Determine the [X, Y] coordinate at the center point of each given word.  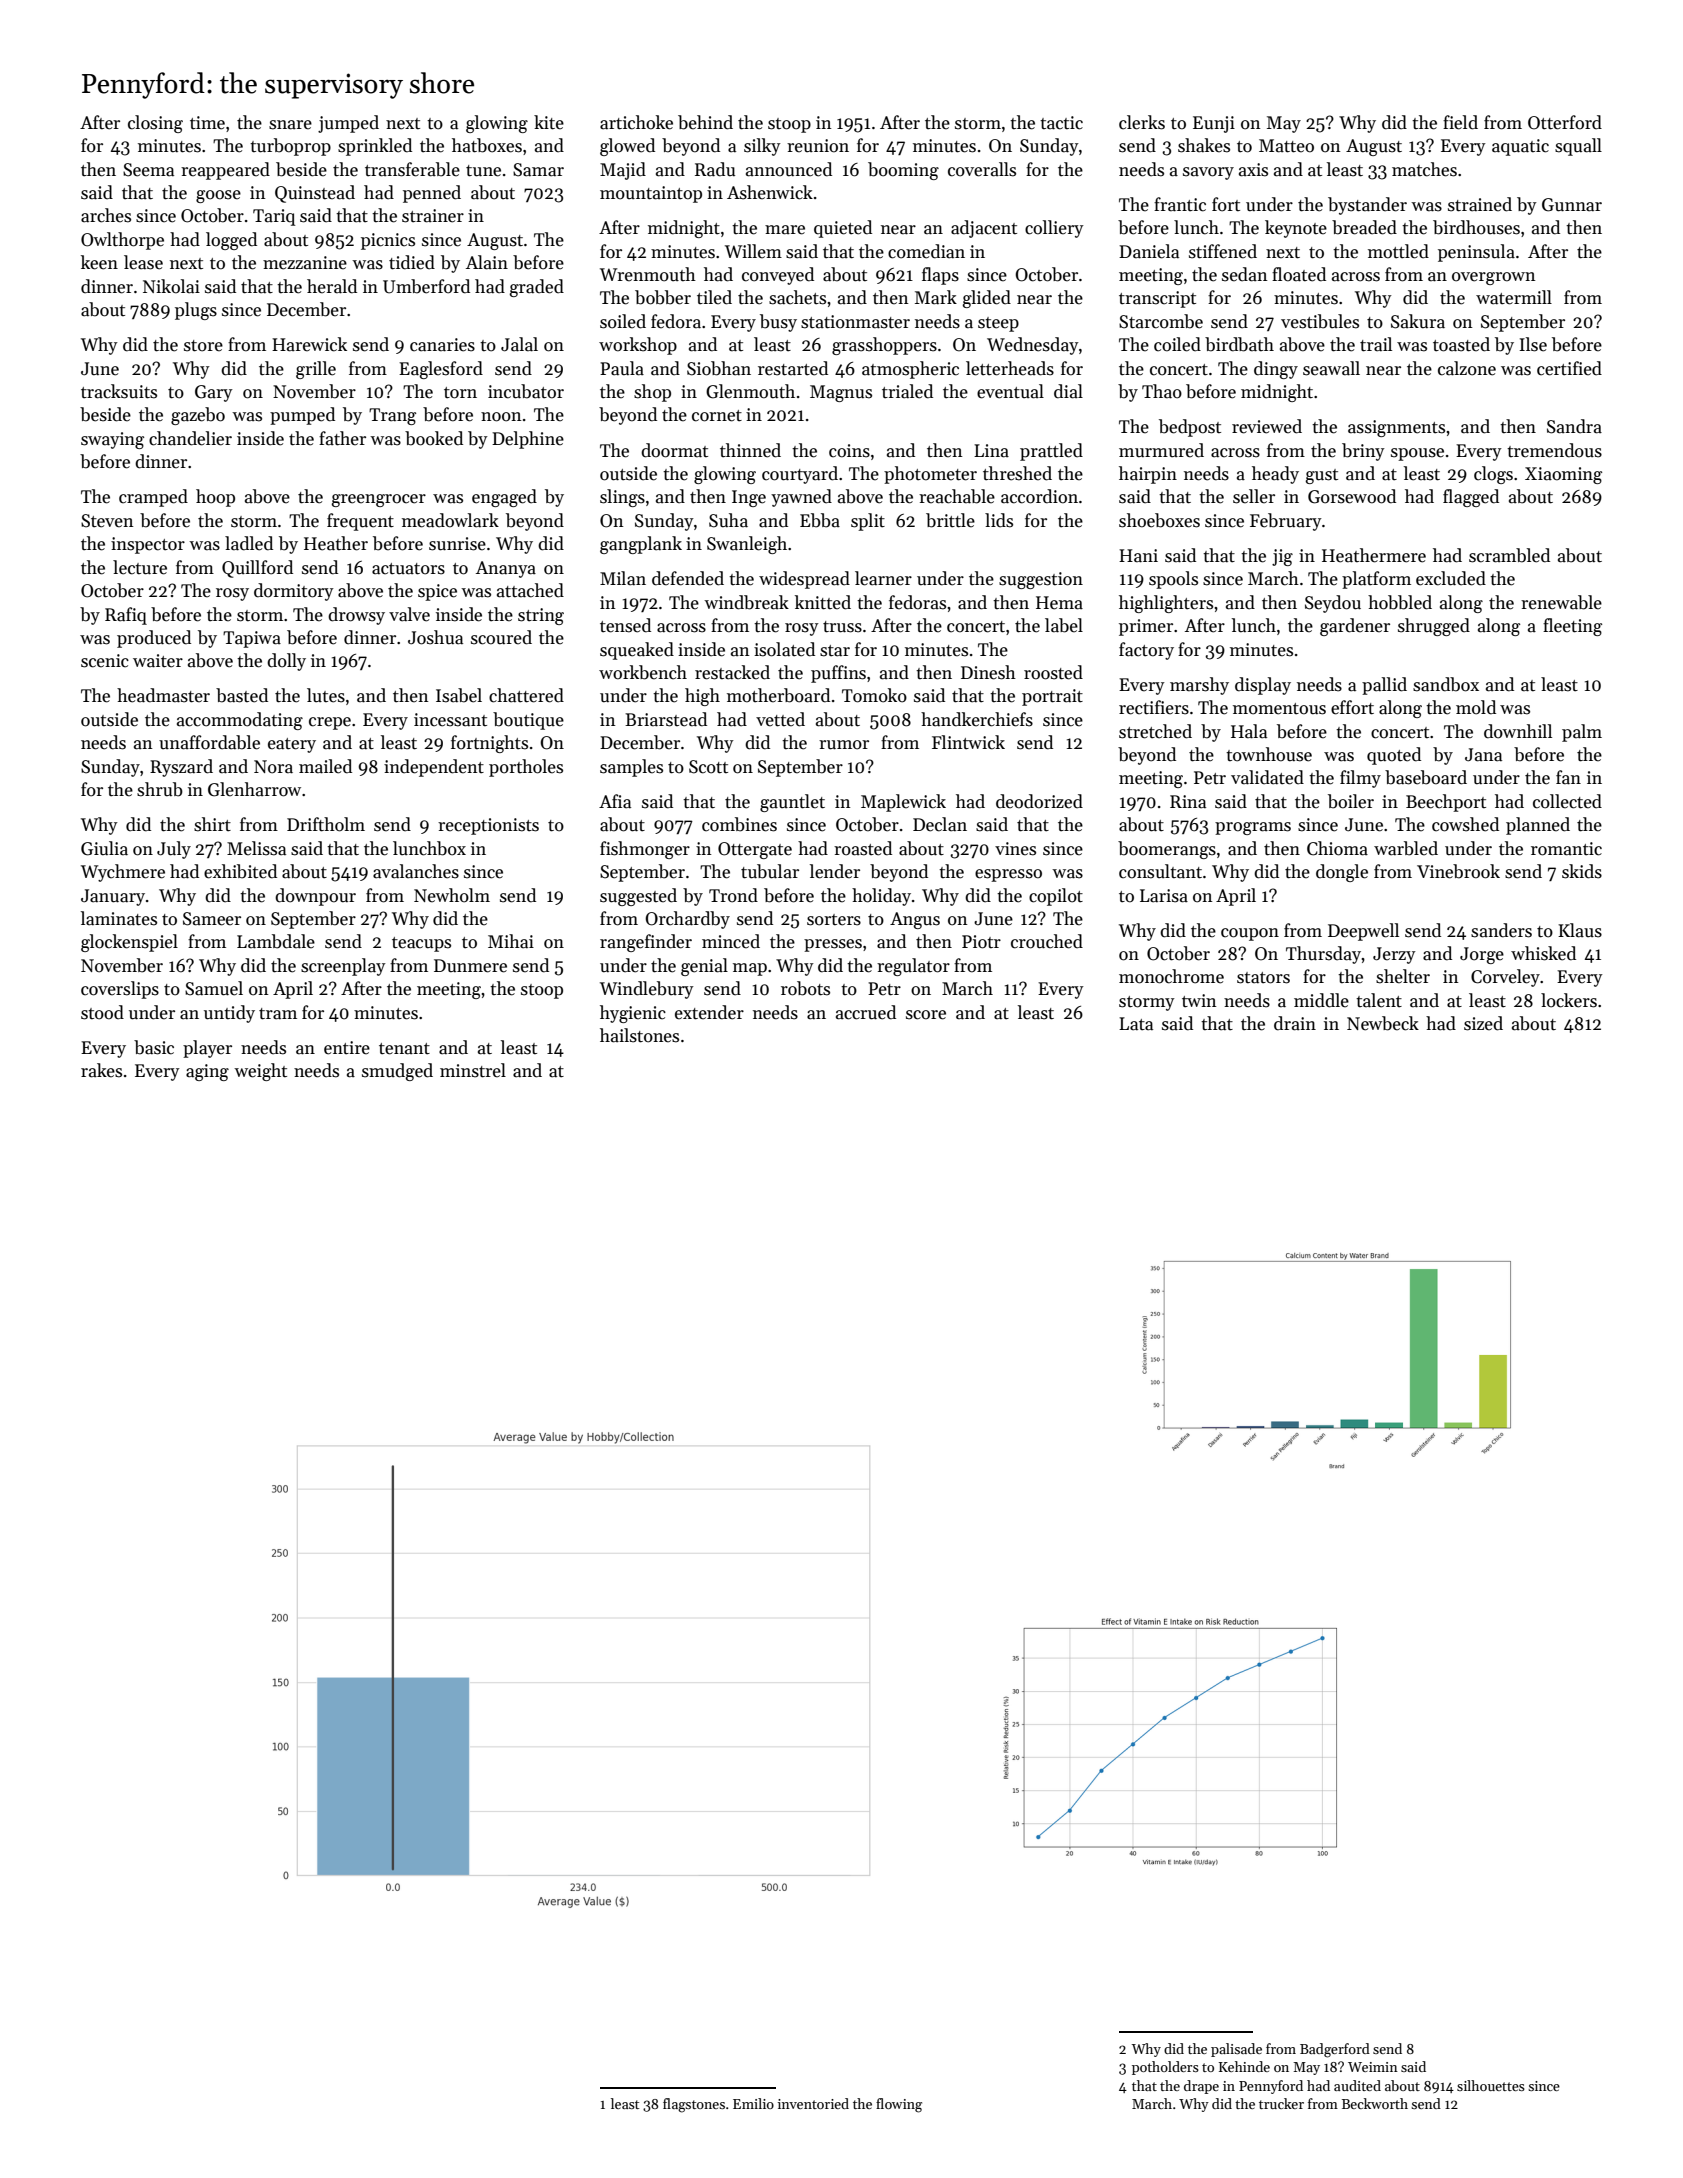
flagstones [694, 2105]
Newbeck [1383, 1023]
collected [1567, 801]
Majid [623, 171]
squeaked [637, 651]
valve [409, 614]
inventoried [813, 2103]
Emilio [753, 2103]
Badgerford [1335, 2050]
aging [207, 1072]
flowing [899, 2105]
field [1460, 122]
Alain [487, 262]
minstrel [473, 1070]
